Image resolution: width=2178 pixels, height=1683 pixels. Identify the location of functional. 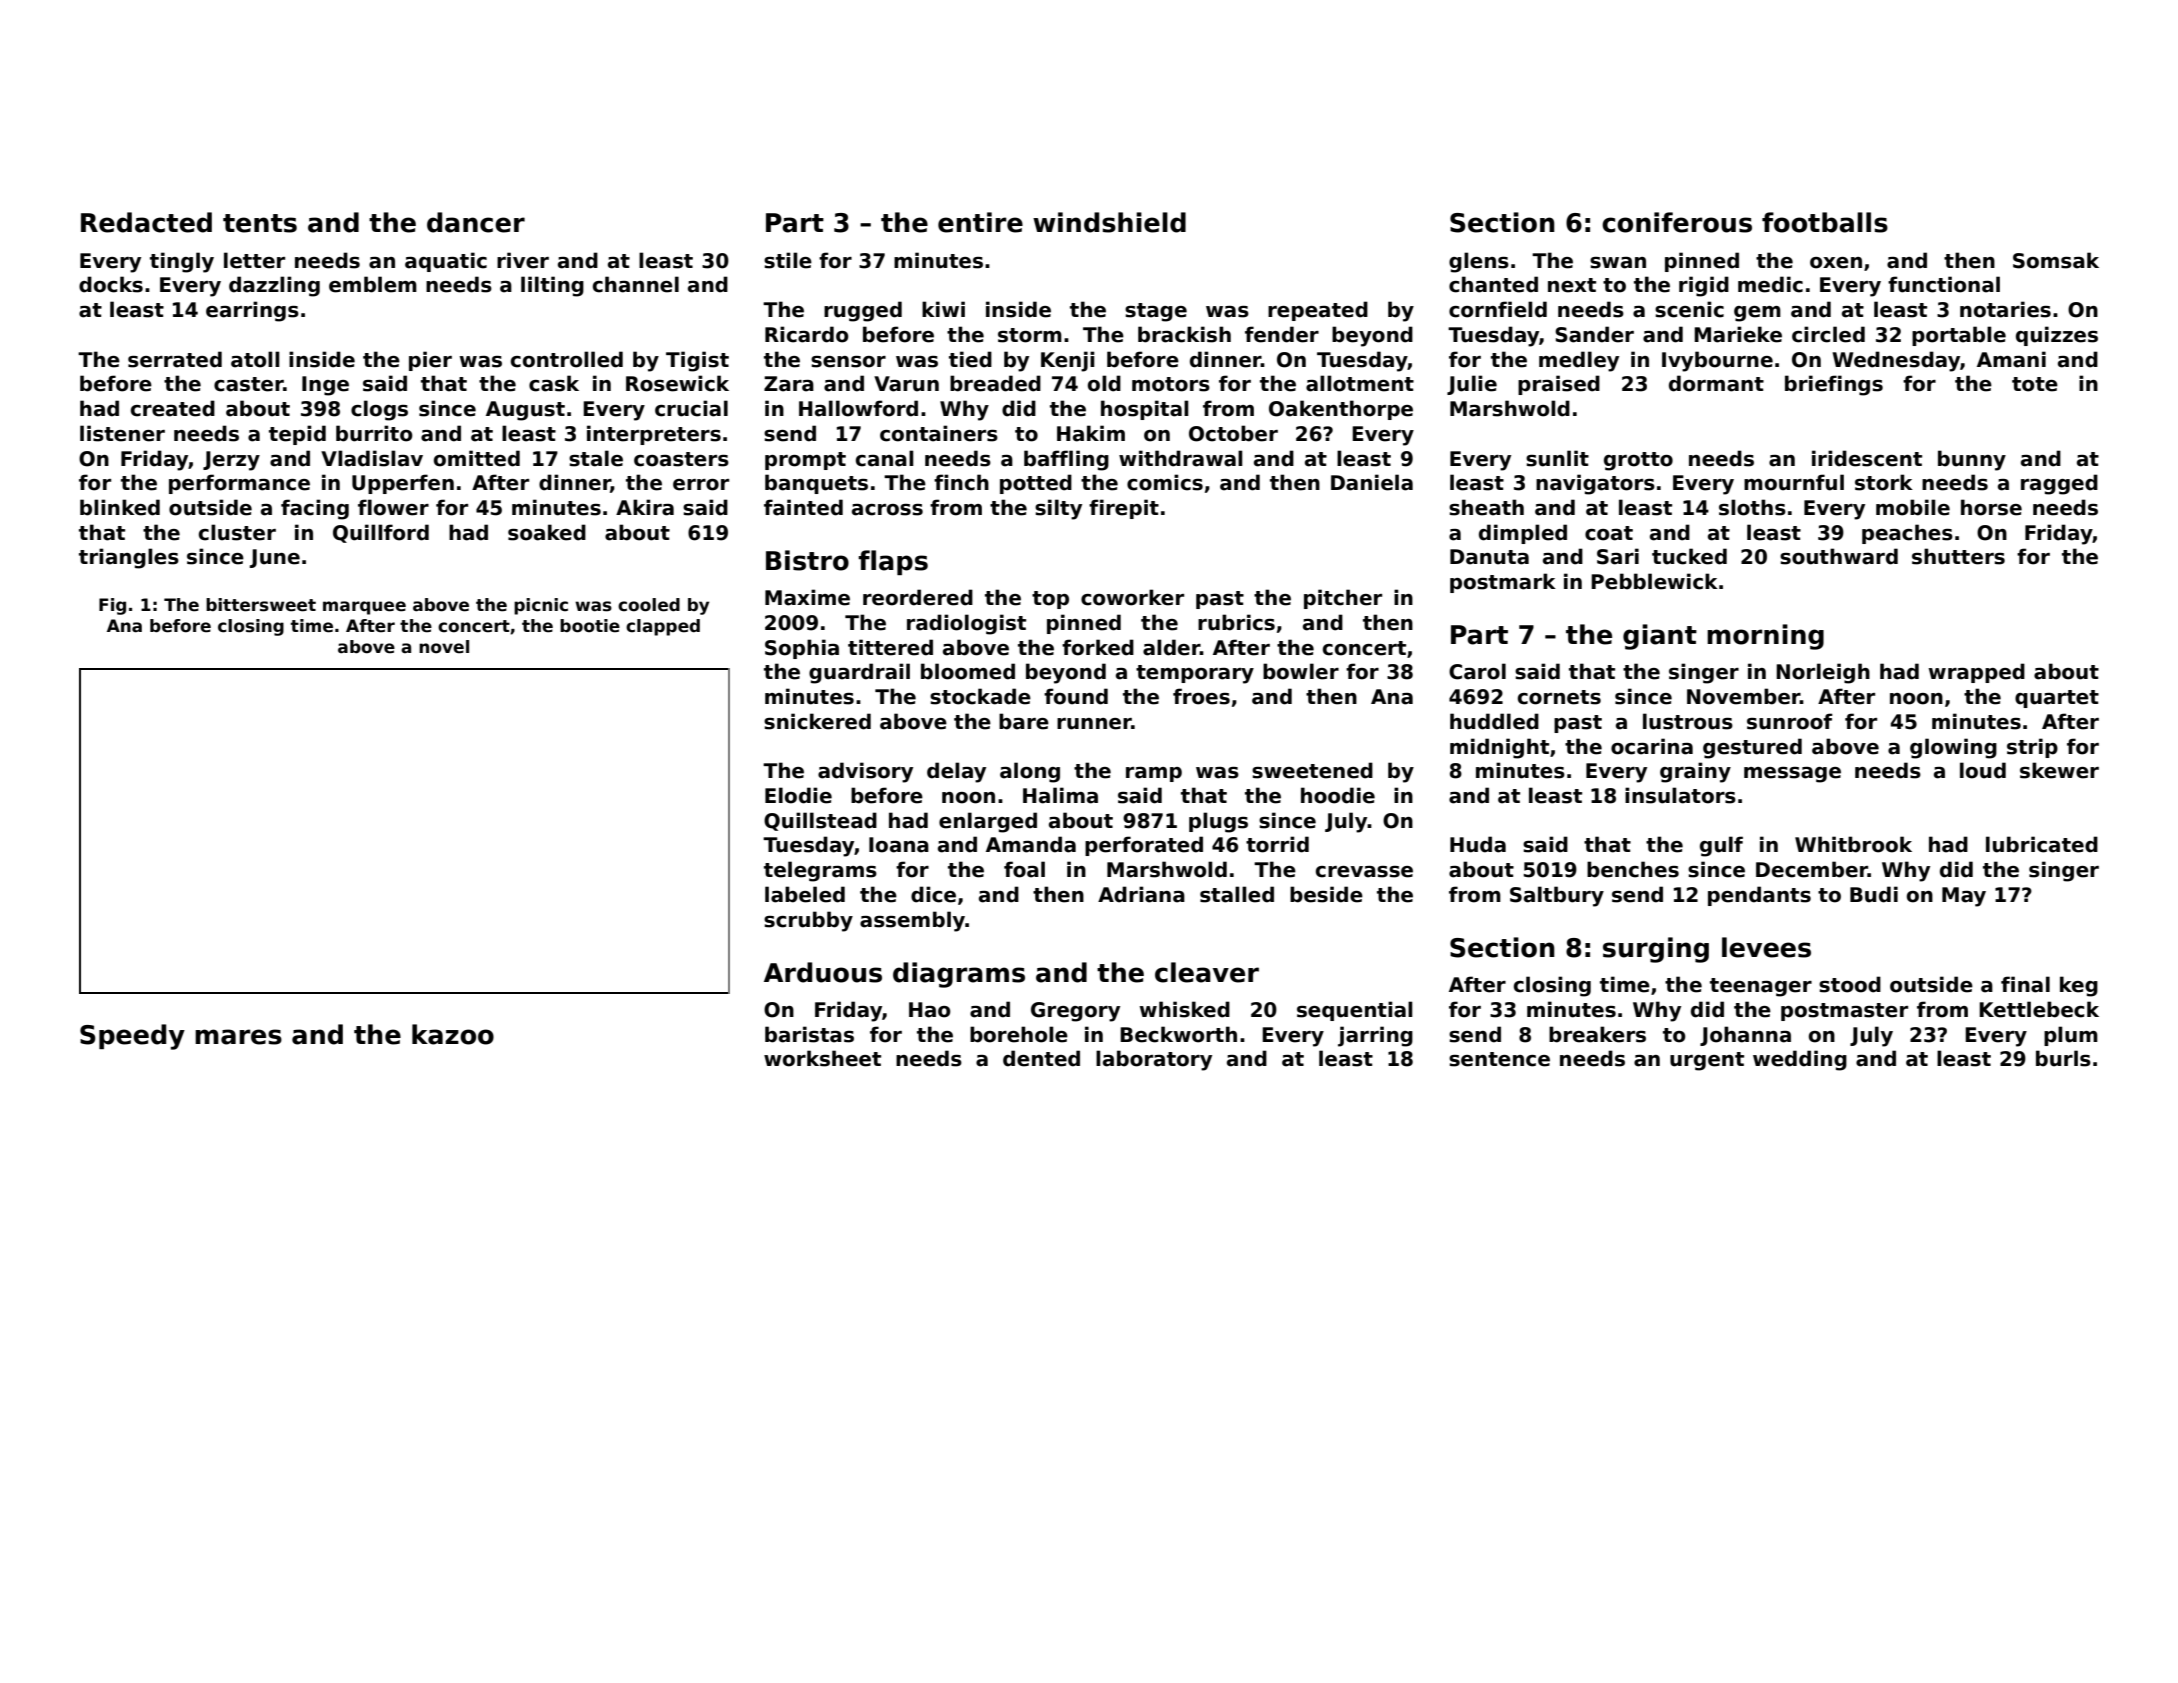
(1944, 284).
